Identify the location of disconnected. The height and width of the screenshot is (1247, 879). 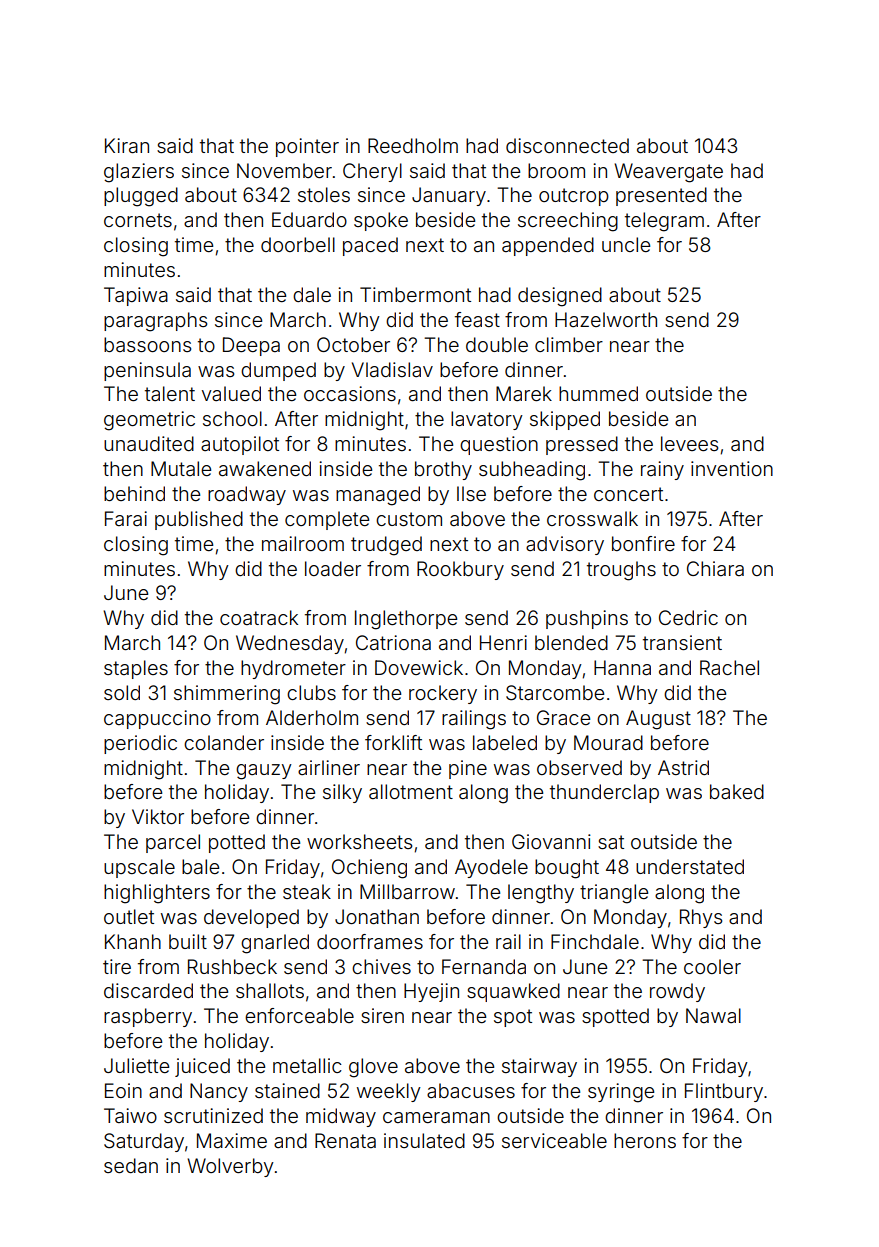
(567, 145).
